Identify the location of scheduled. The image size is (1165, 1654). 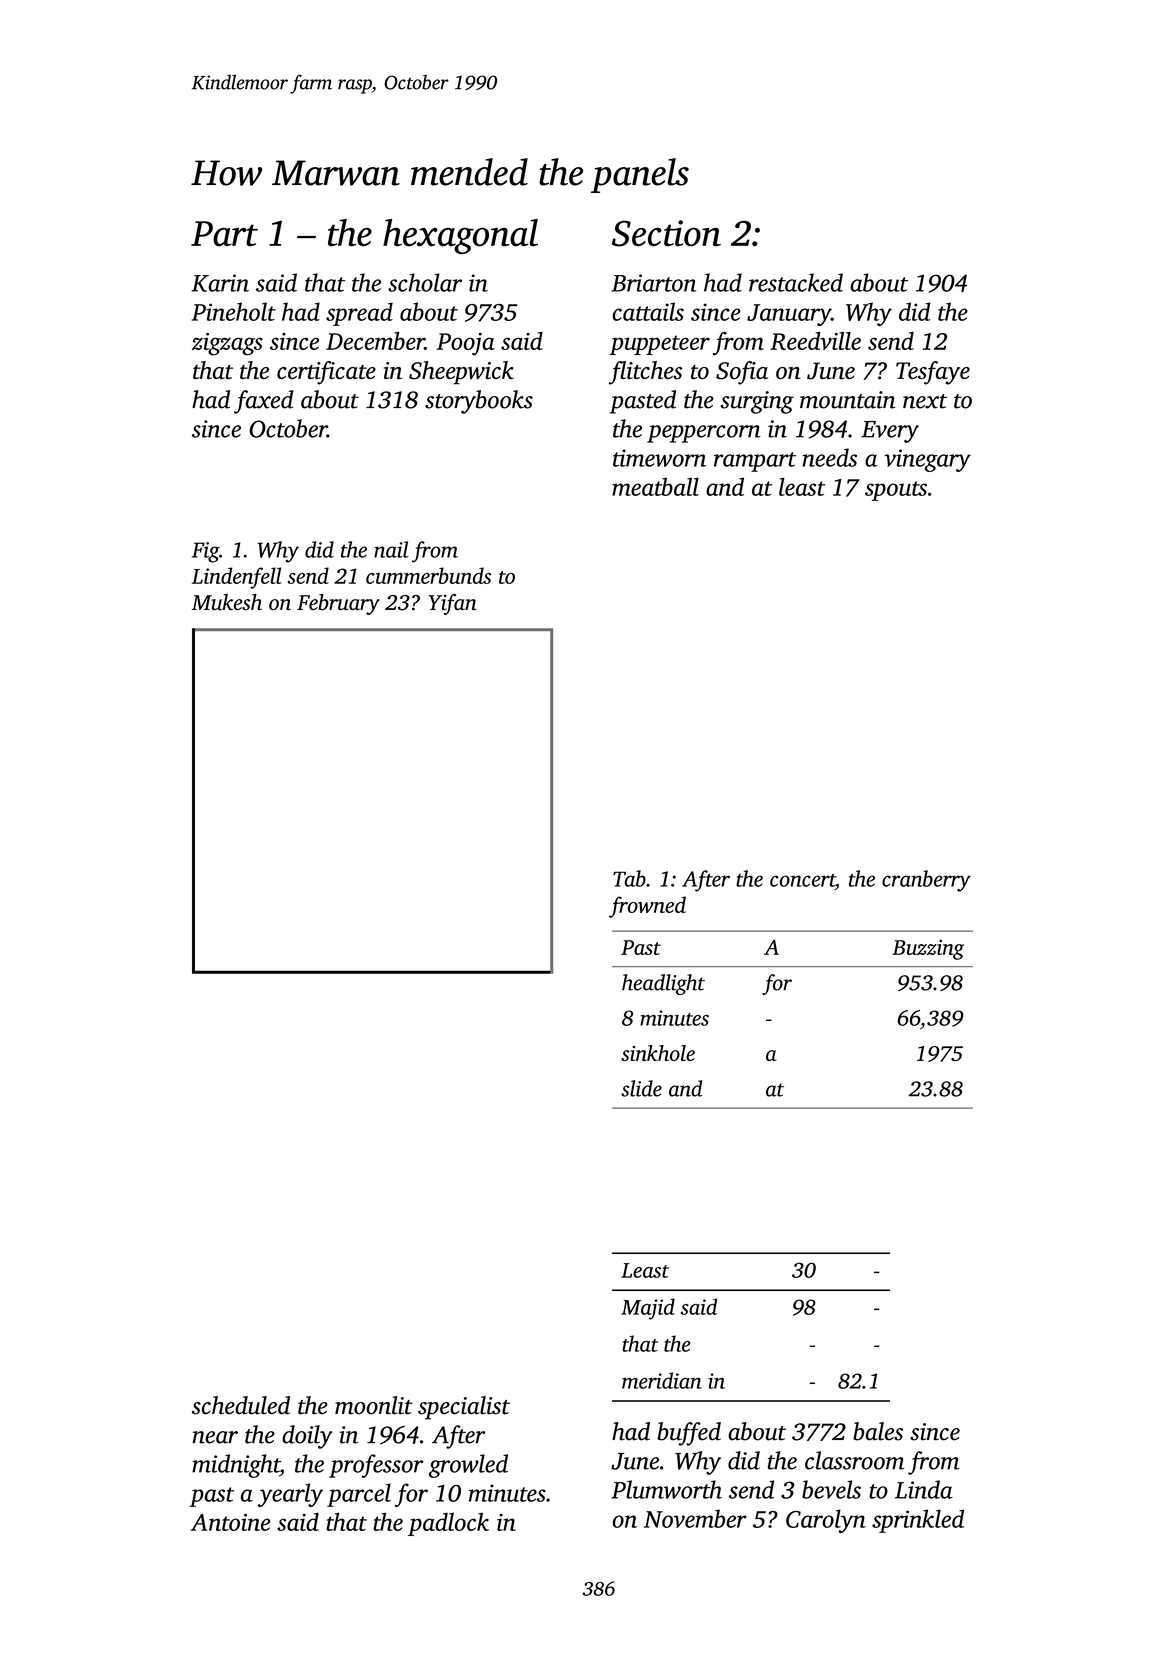
(241, 1405).
